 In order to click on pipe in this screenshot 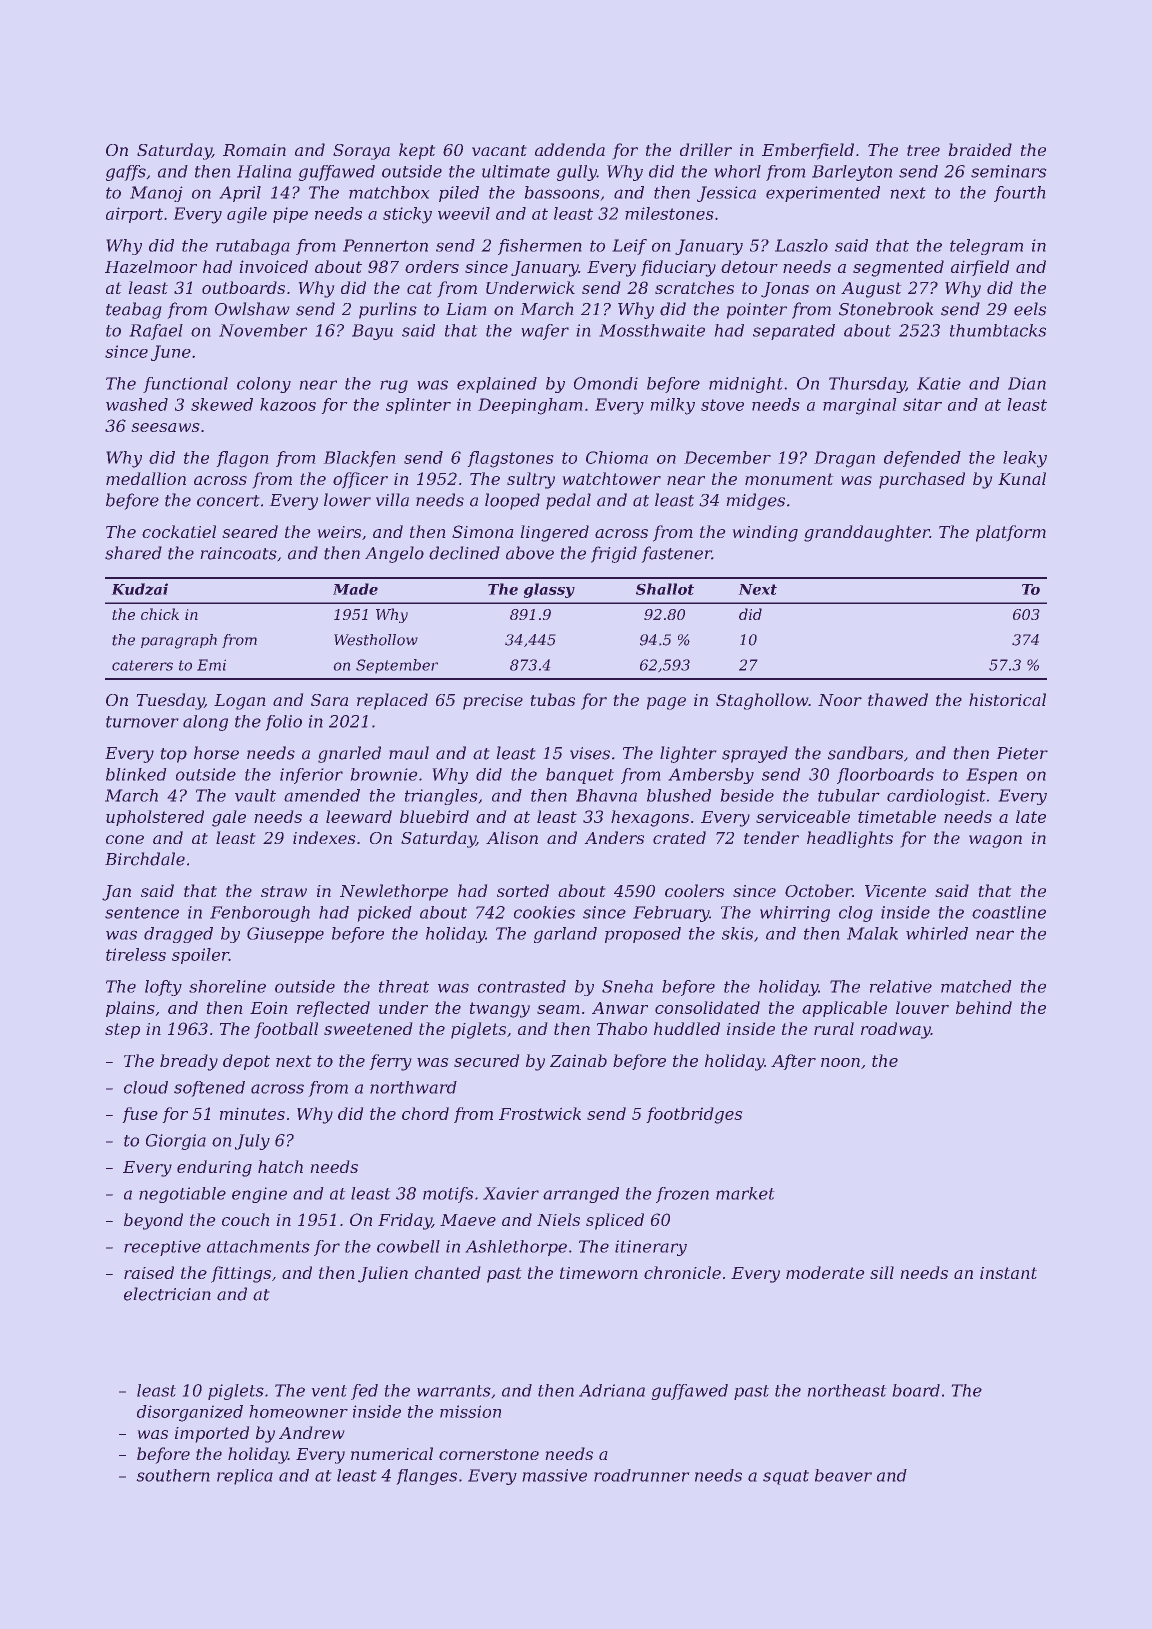, I will do `click(290, 215)`.
